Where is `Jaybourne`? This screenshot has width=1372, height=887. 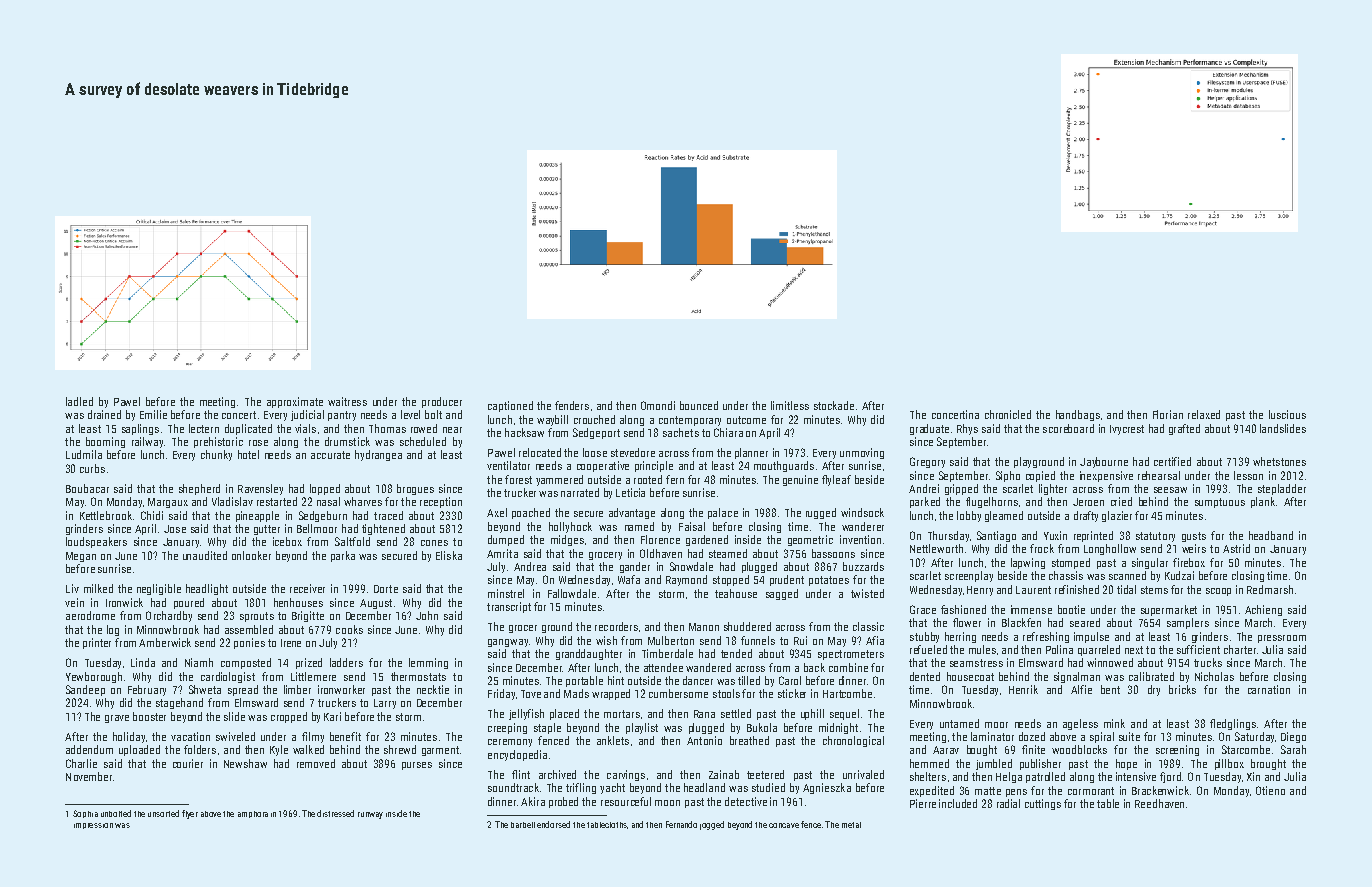 Jaybourne is located at coordinates (1104, 462).
